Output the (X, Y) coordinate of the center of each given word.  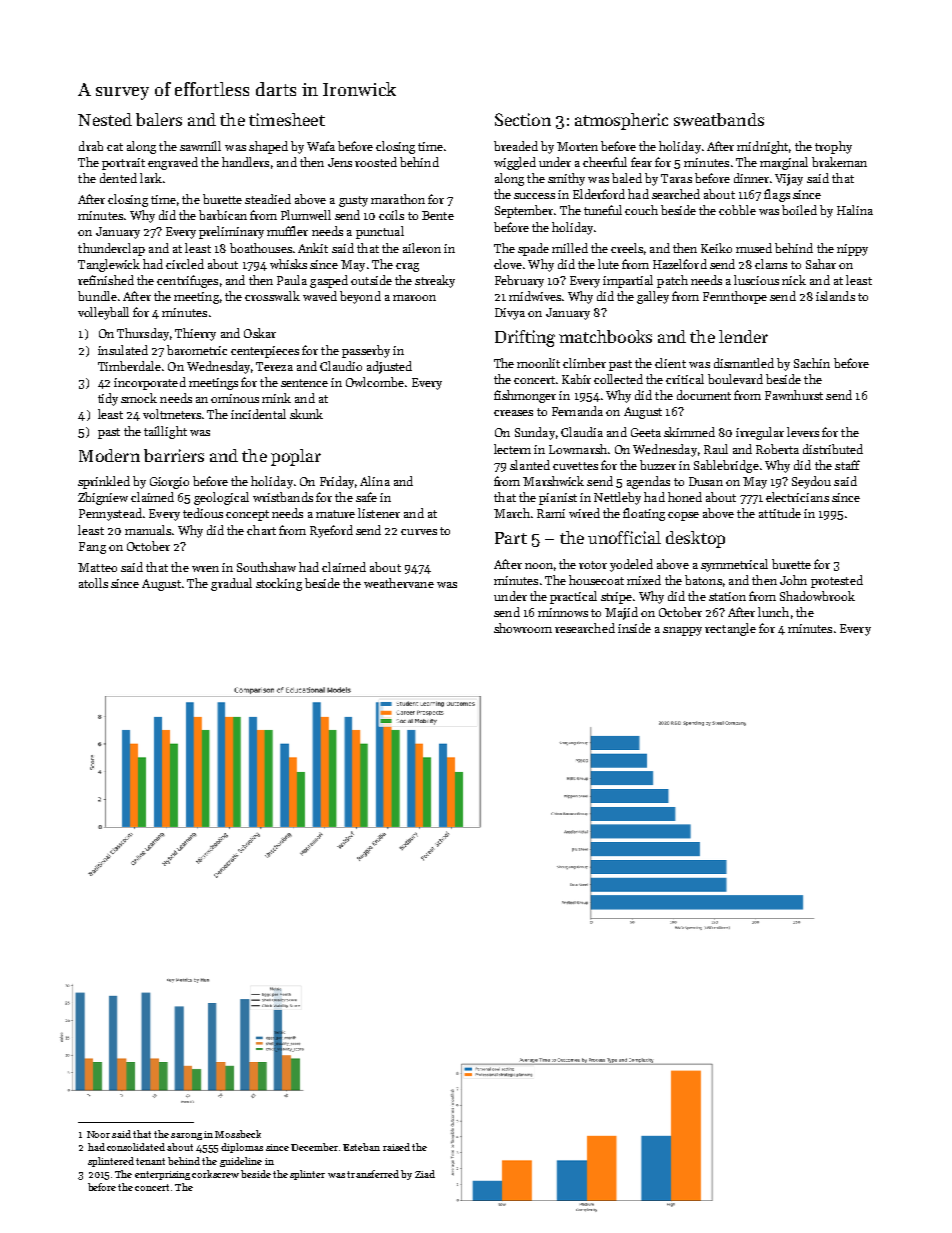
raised (396, 1147)
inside (634, 628)
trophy (833, 147)
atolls (93, 583)
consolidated (136, 1147)
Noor (98, 1134)
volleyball (103, 313)
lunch (773, 612)
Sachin (812, 363)
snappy (682, 631)
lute (608, 264)
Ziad (425, 1174)
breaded (516, 146)
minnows (563, 612)
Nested (105, 119)
